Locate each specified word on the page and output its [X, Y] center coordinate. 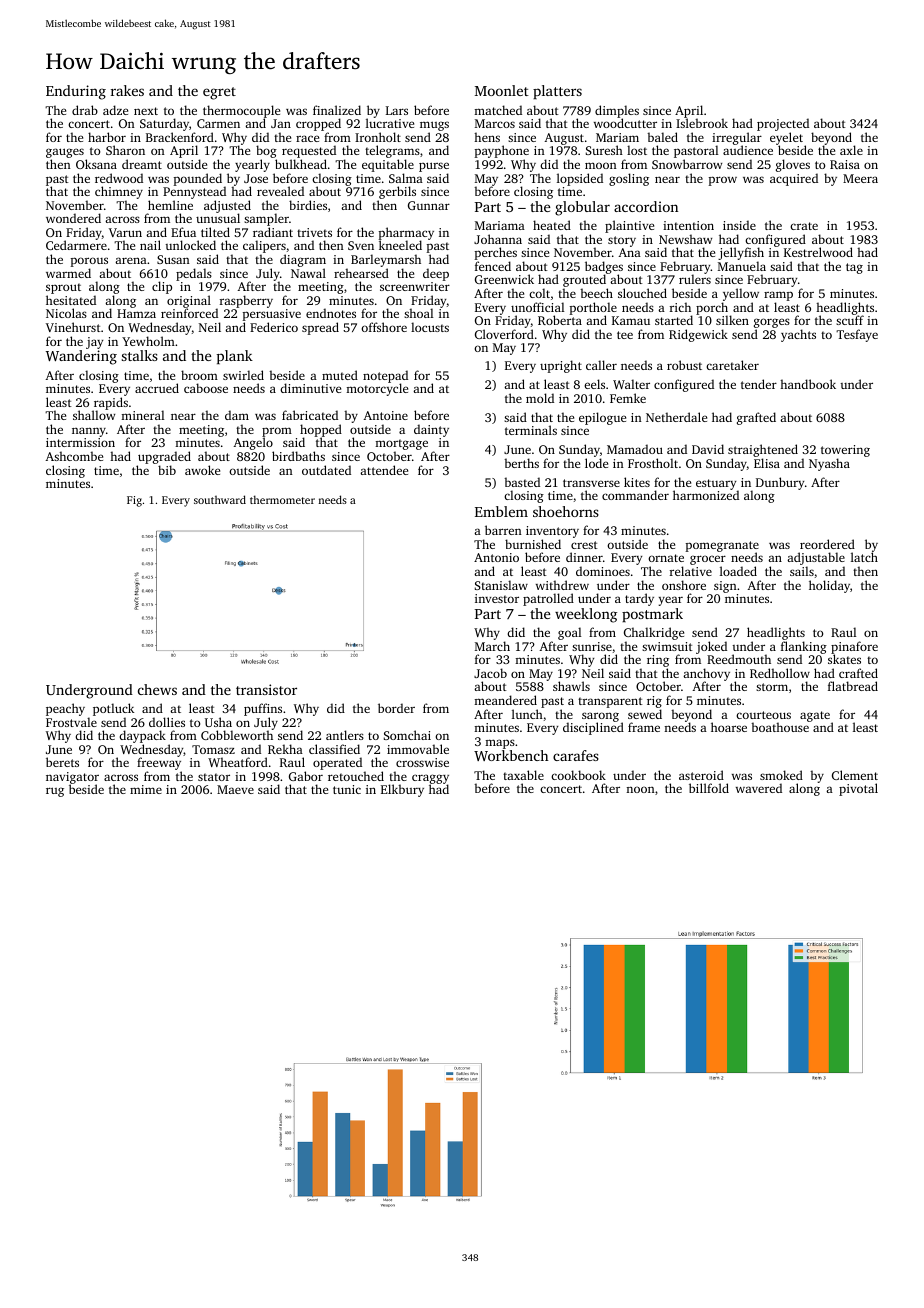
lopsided [580, 179]
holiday [829, 586]
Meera [860, 178]
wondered [73, 218]
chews [157, 689]
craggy [430, 779]
